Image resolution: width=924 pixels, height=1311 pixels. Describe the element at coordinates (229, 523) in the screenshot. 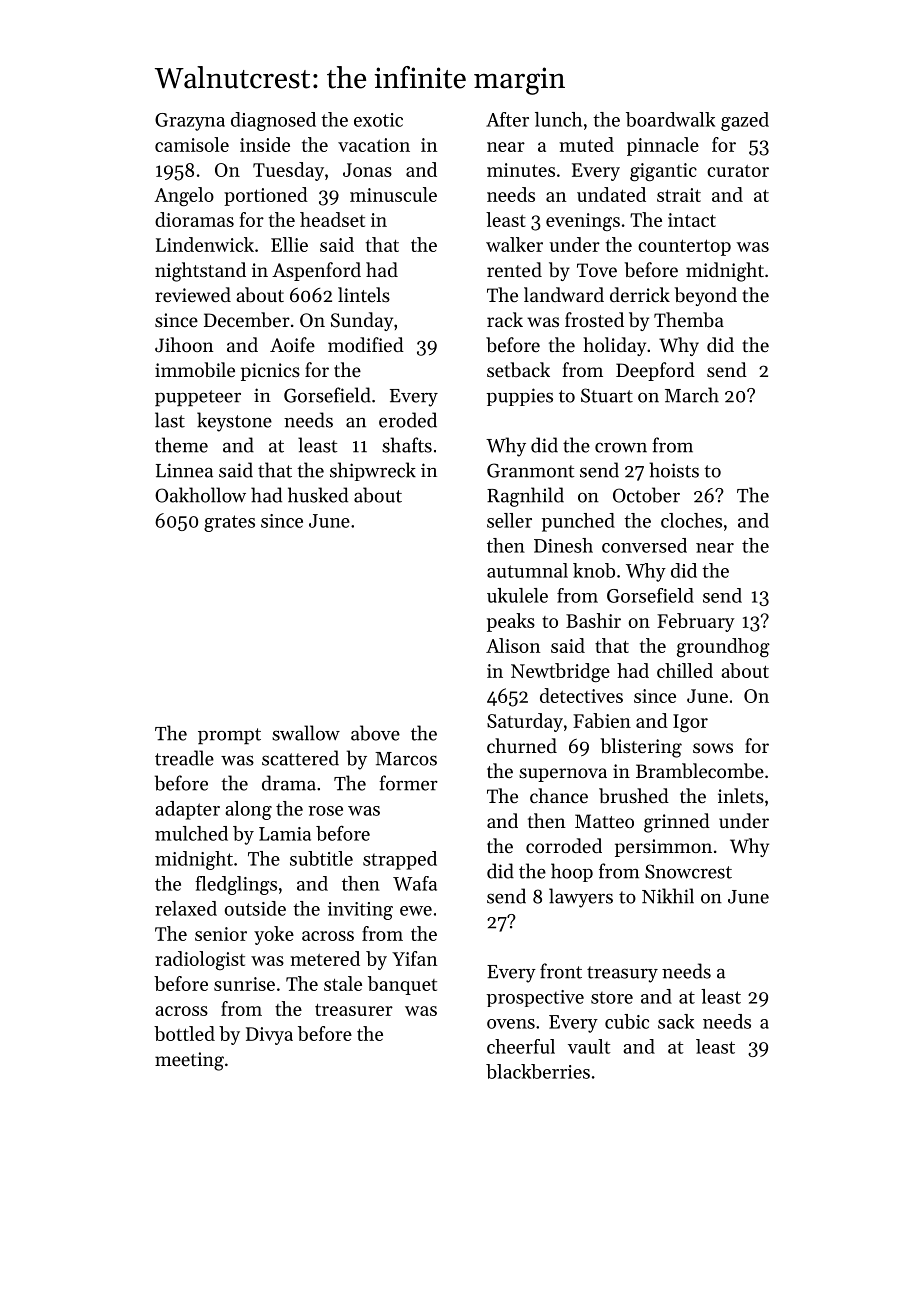

I see `grates` at that location.
